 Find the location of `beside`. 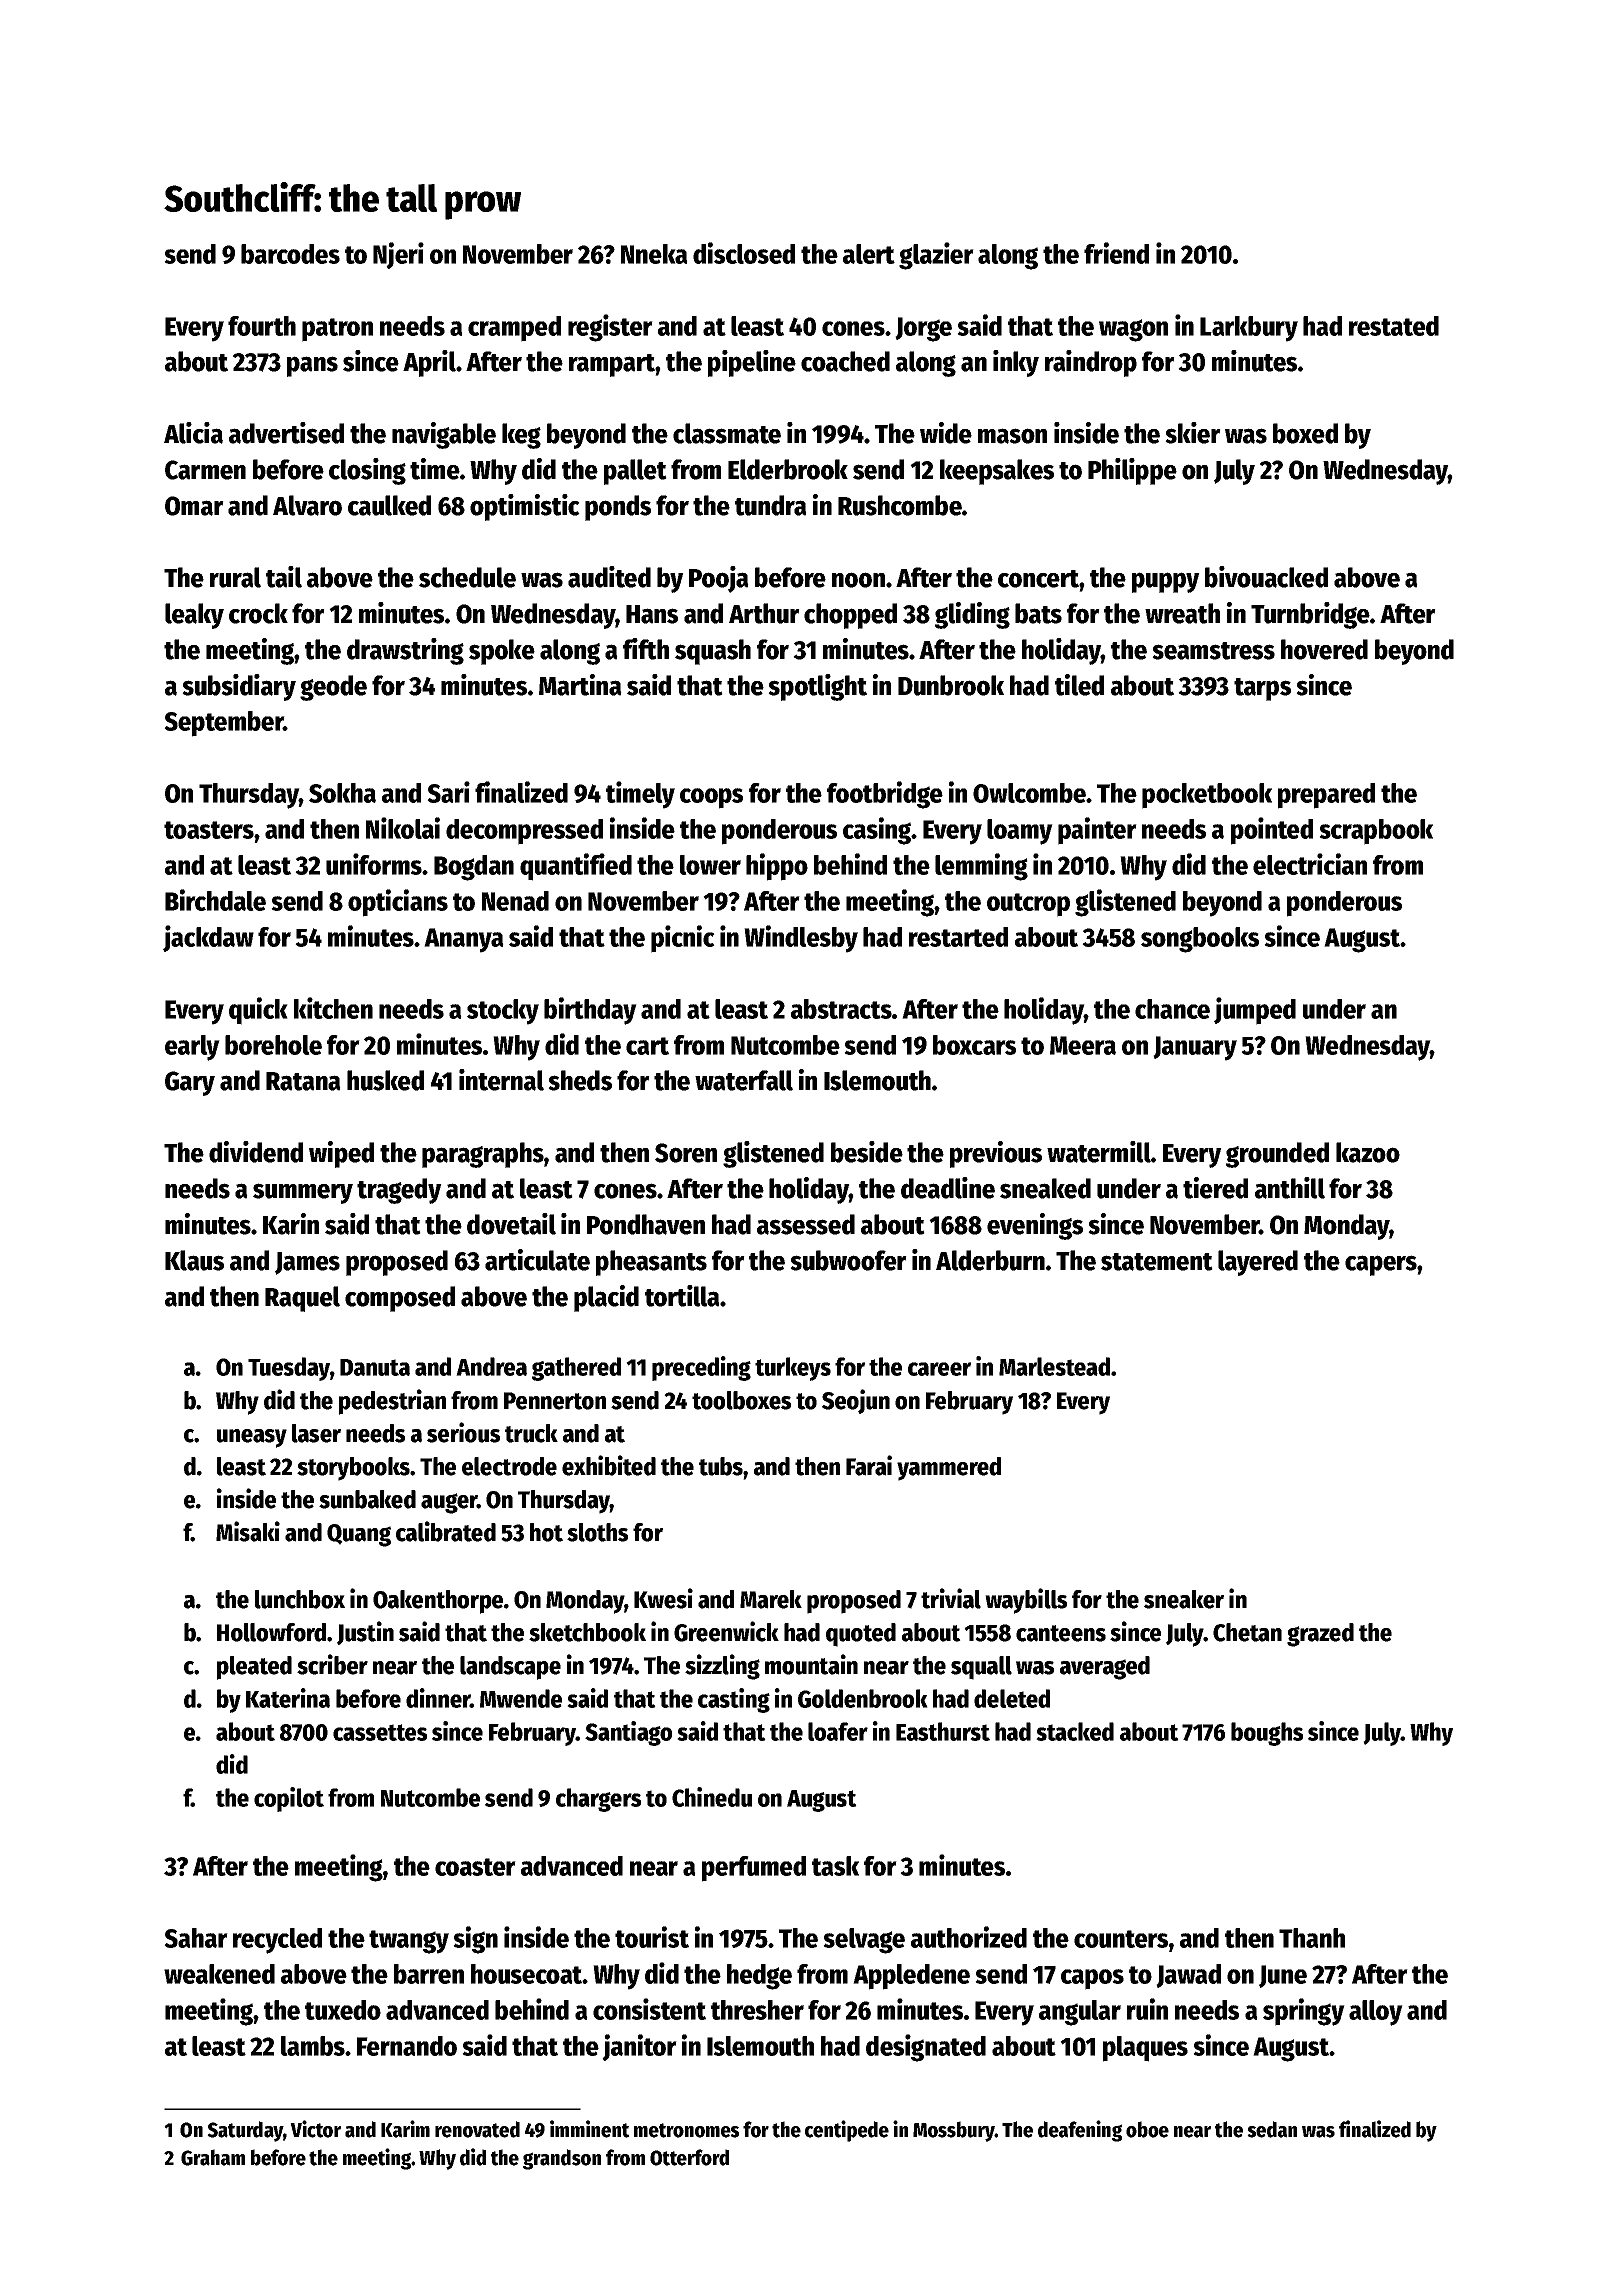

beside is located at coordinates (867, 1152).
